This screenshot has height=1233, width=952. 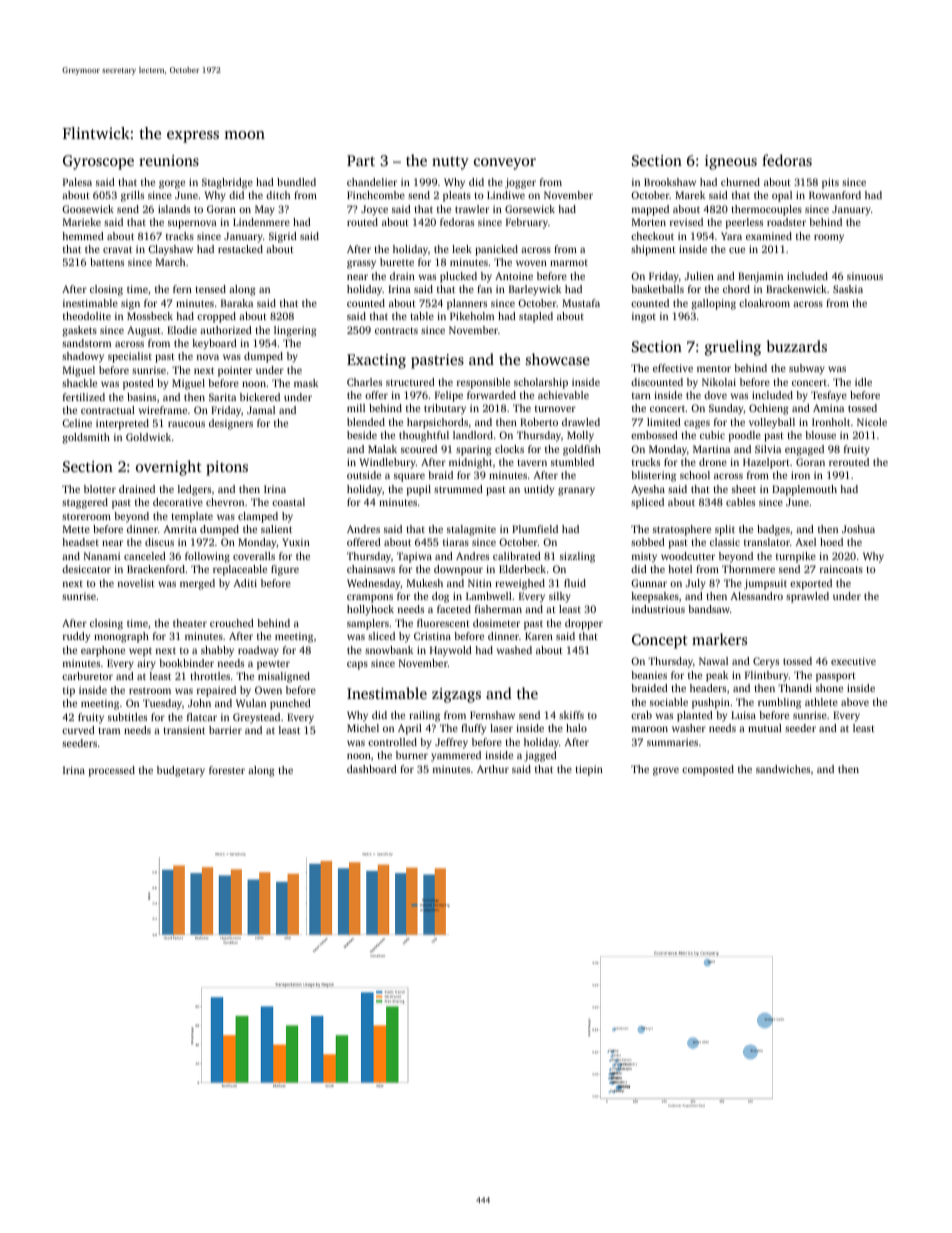 I want to click on crouched, so click(x=232, y=623).
